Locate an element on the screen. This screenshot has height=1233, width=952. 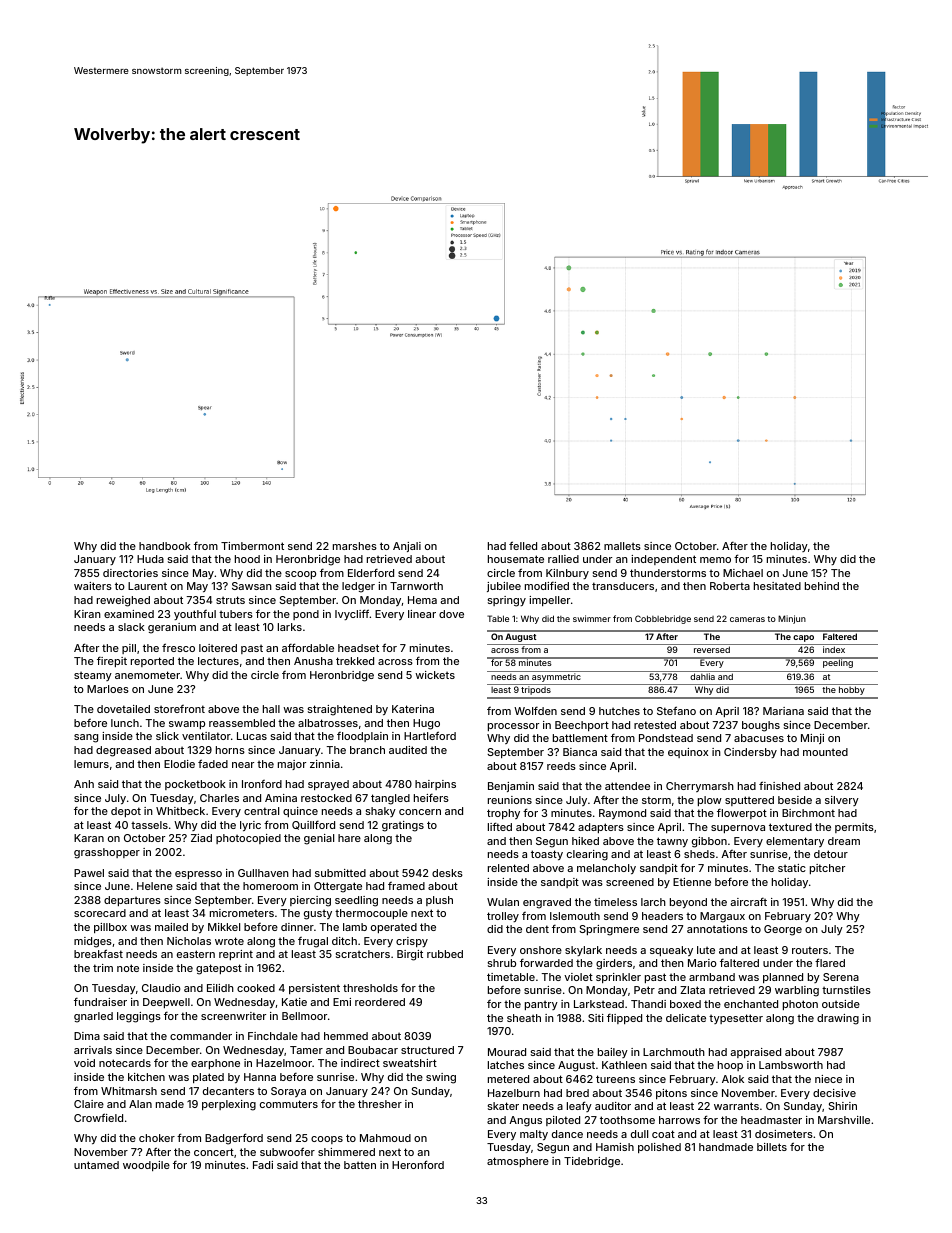
Tidebridge is located at coordinates (592, 1162).
